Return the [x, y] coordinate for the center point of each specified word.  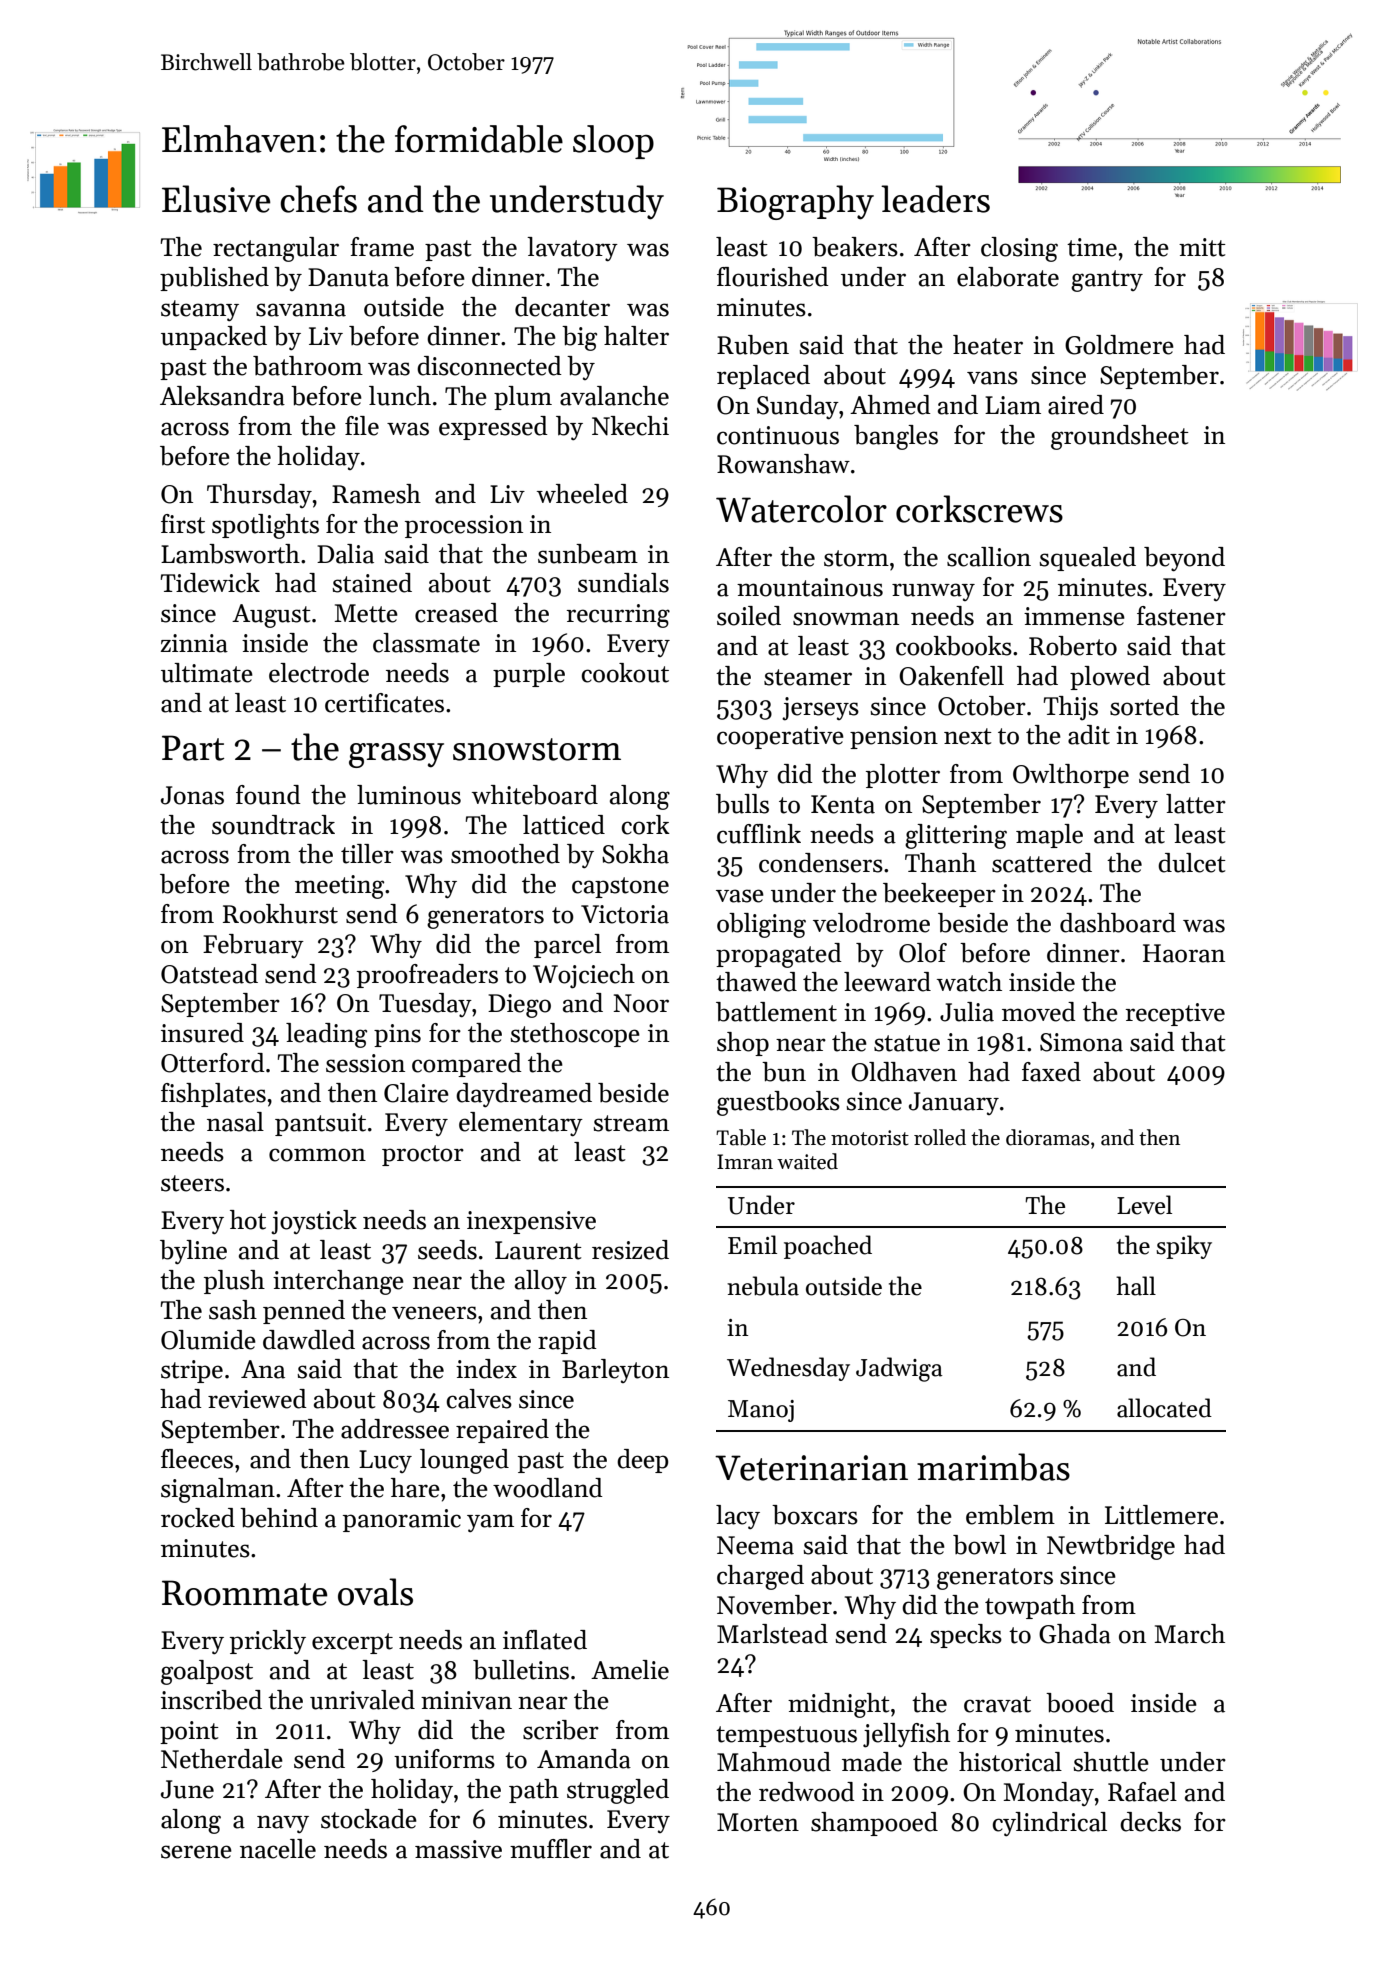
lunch [400, 396]
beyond [1184, 559]
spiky [1184, 1247]
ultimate [207, 673]
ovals [375, 1592]
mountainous [810, 587]
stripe [192, 1371]
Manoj [761, 1411]
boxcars [815, 1515]
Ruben [753, 345]
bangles [896, 437]
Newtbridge [1111, 1547]
